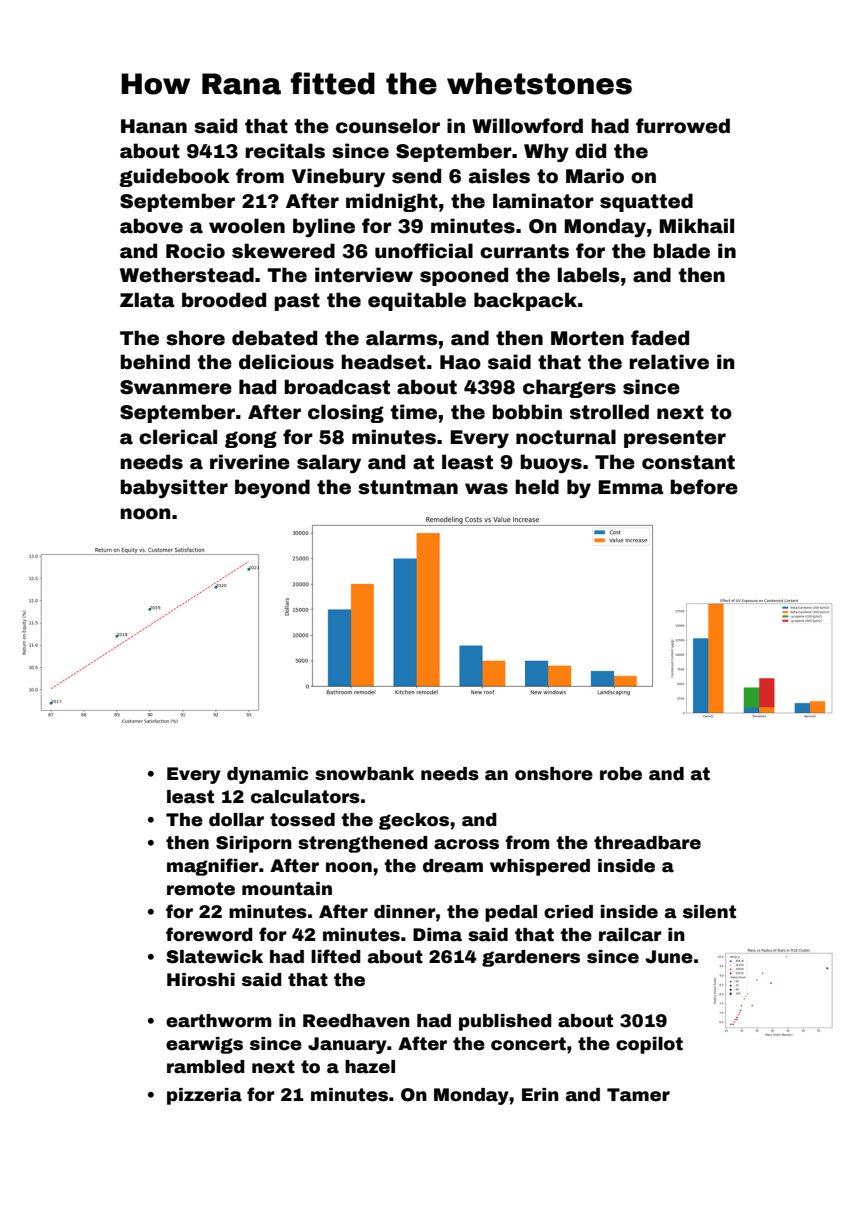  I want to click on babysitter, so click(174, 489).
